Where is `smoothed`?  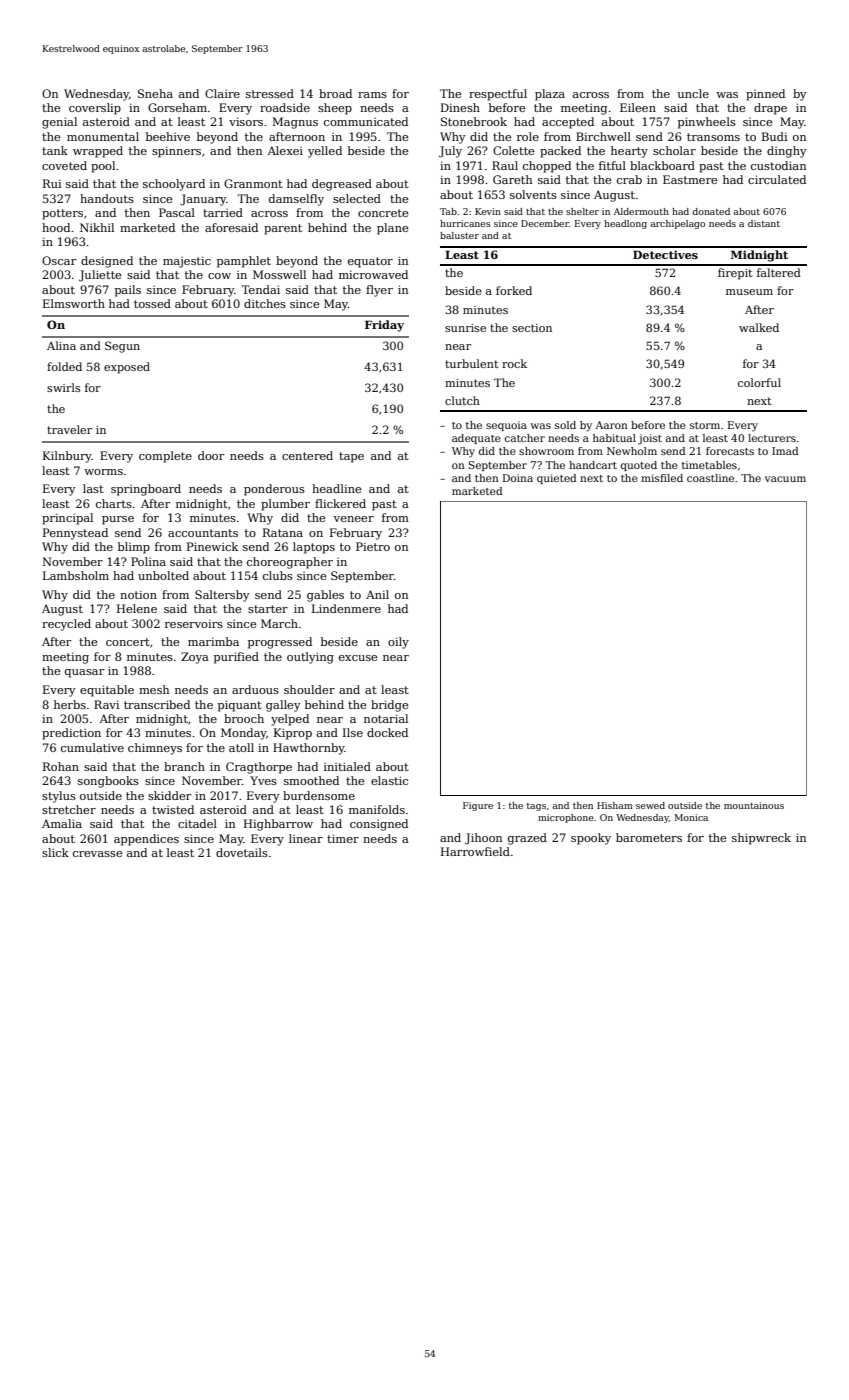
smoothed is located at coordinates (311, 780).
